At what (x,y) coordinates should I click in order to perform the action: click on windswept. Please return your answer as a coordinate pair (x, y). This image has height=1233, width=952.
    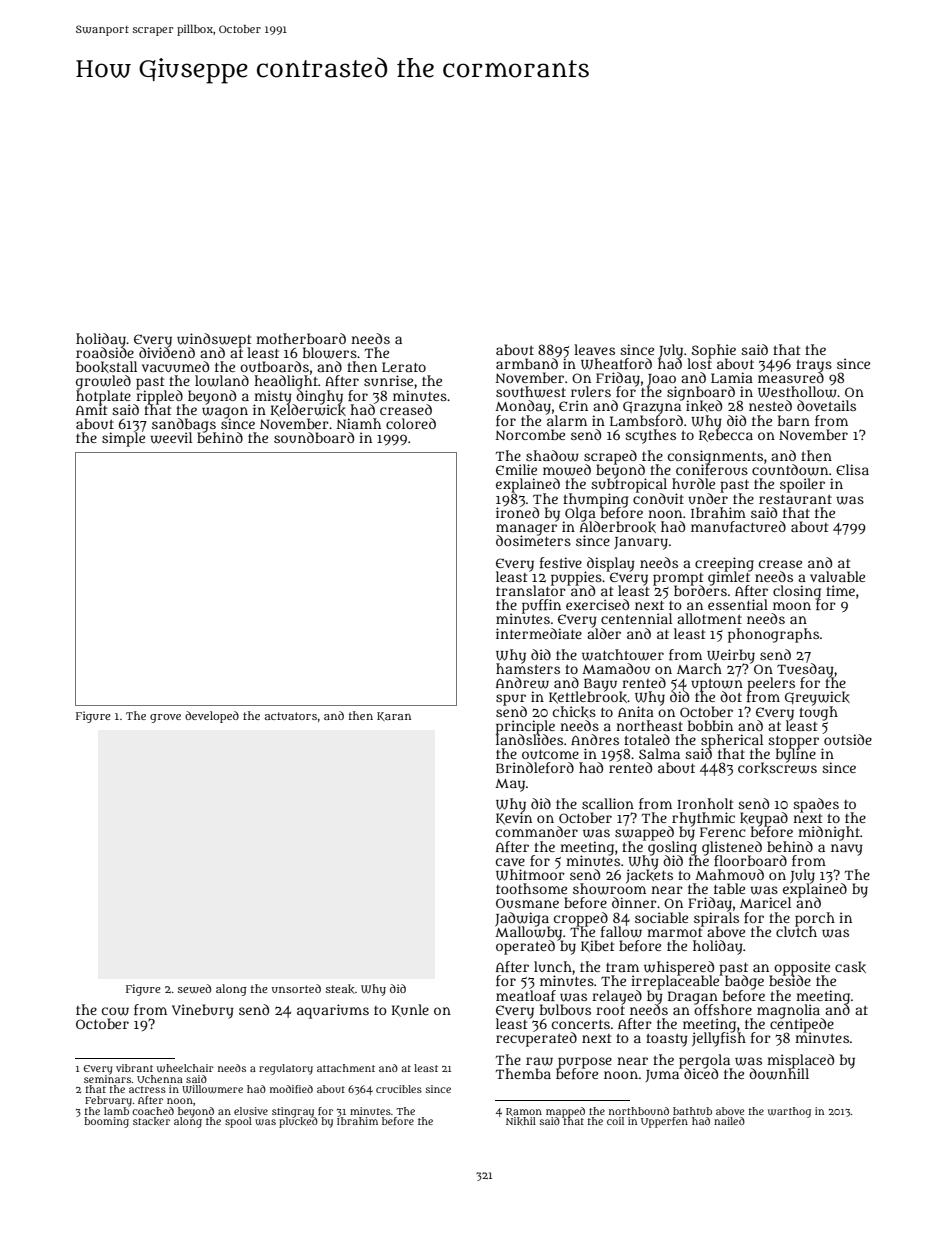
    Looking at the image, I should click on (214, 340).
